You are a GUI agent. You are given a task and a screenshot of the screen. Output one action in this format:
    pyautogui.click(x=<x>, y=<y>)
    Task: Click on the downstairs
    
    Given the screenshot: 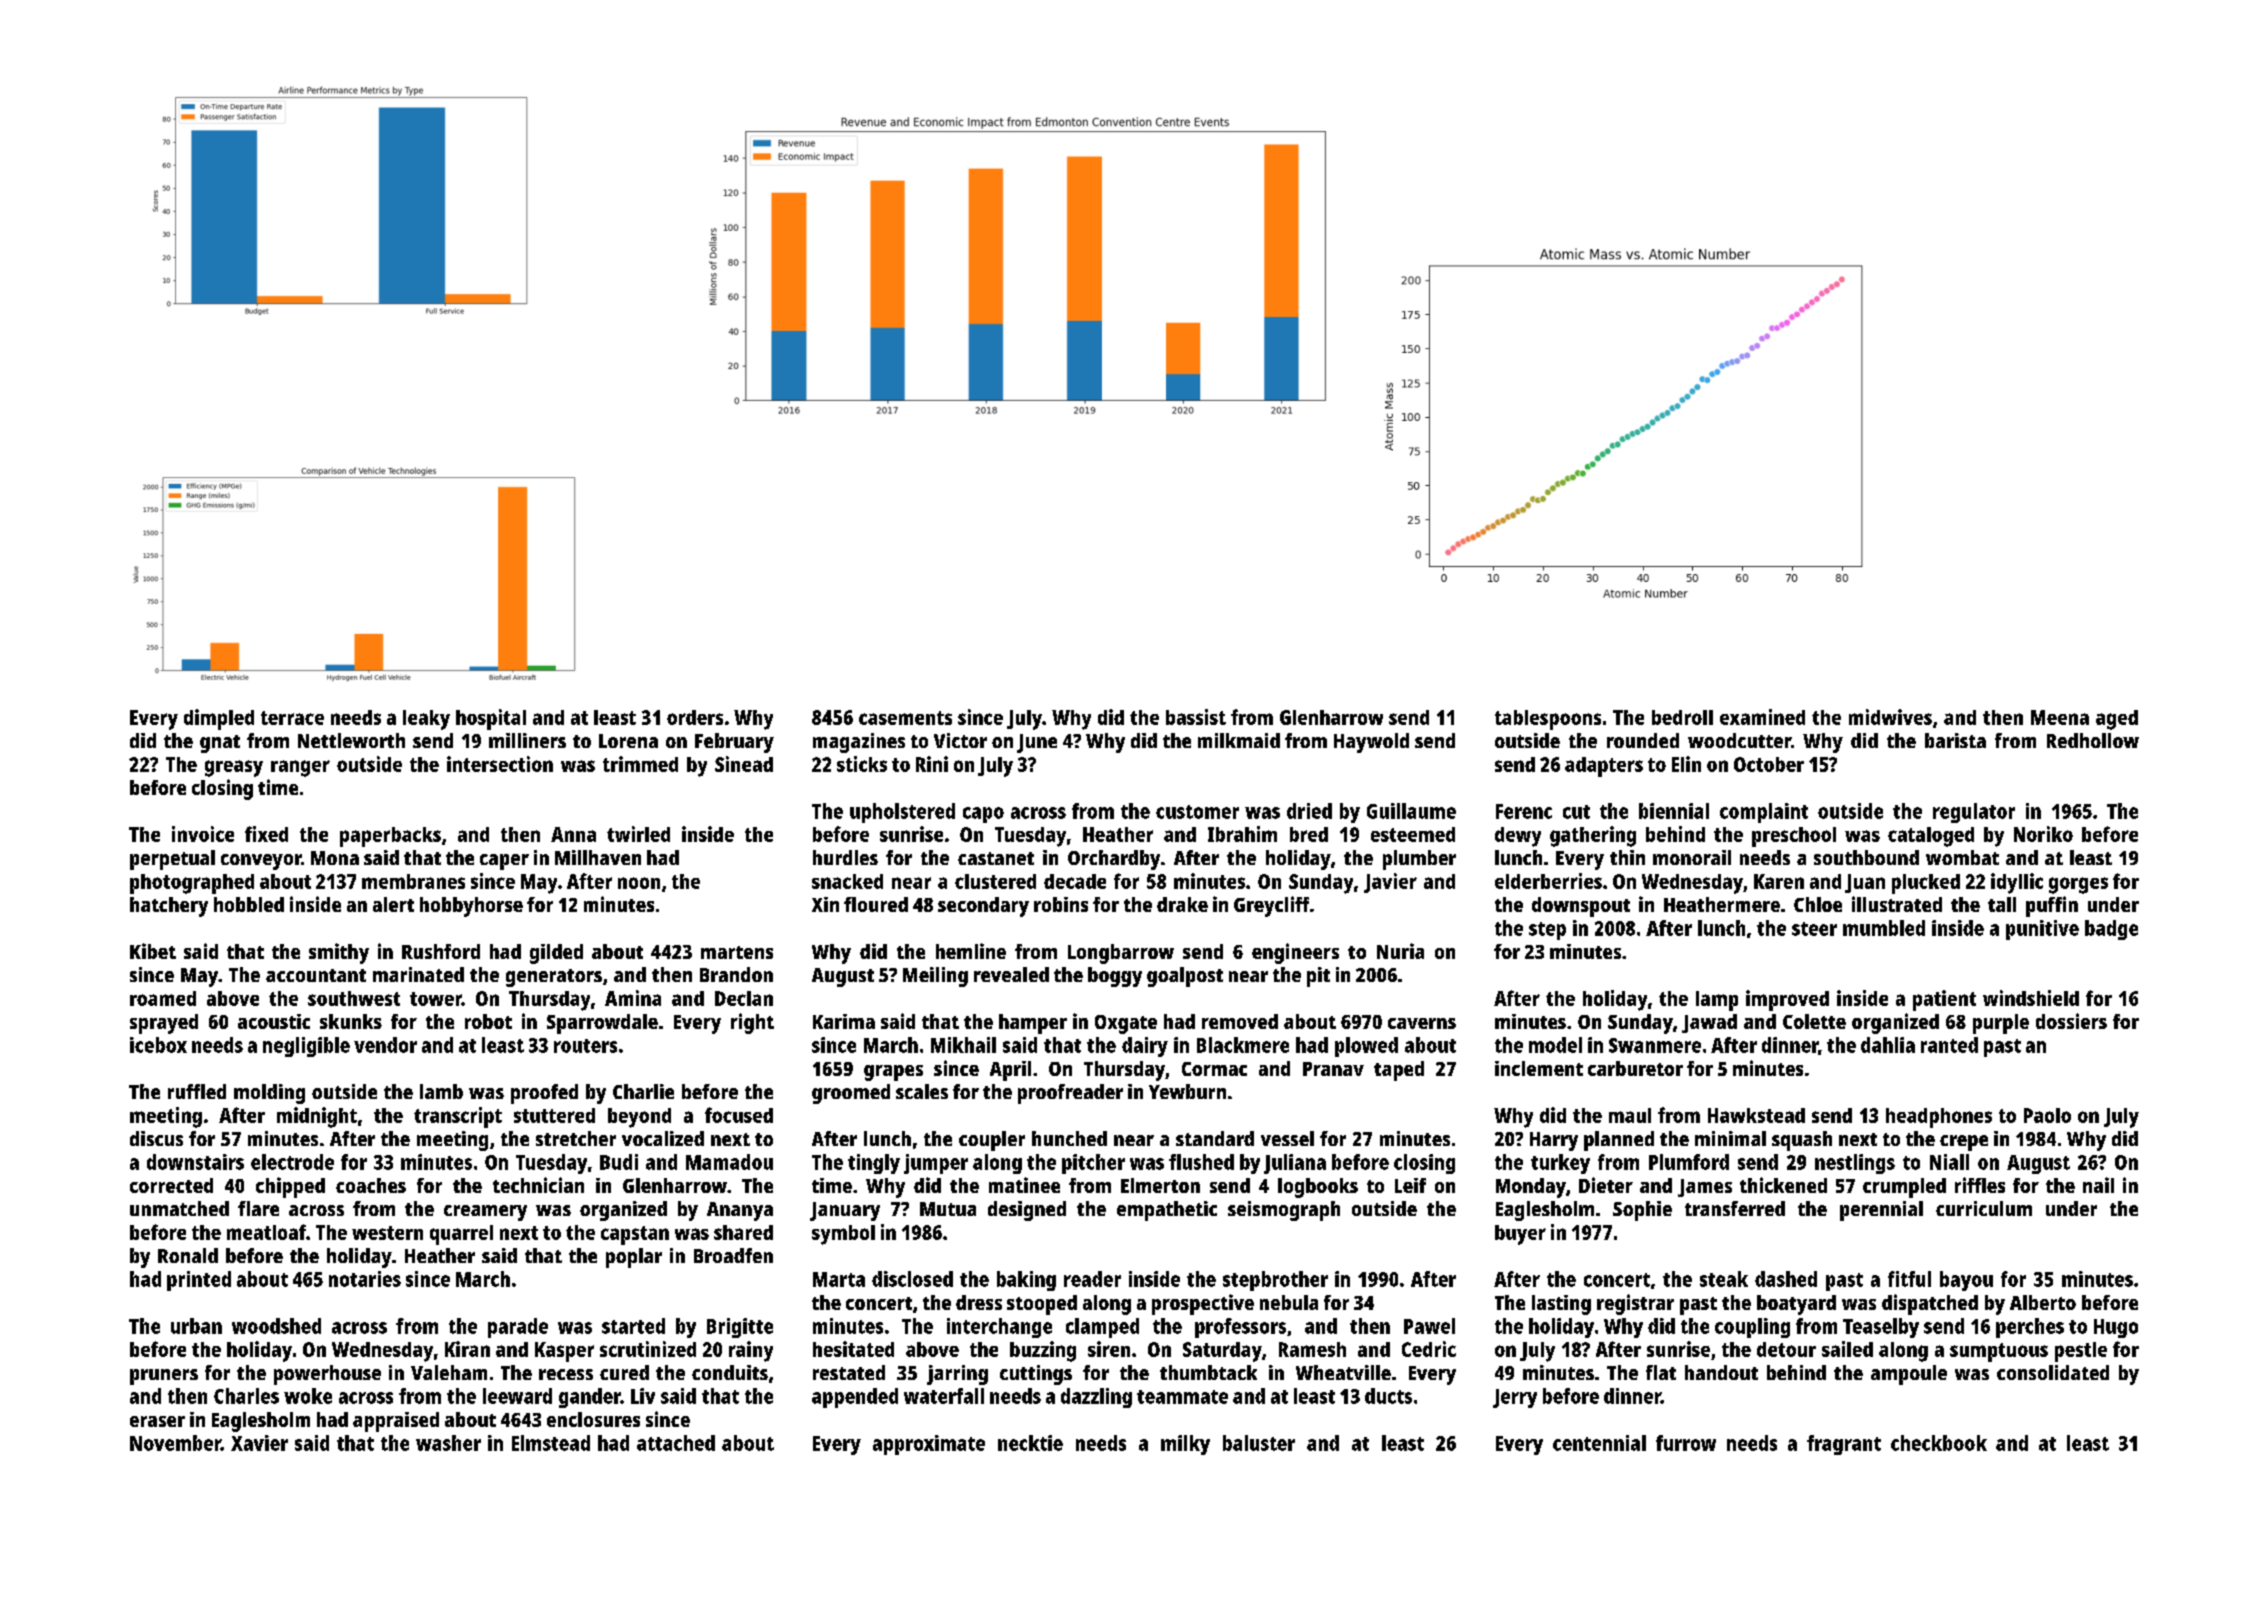 What is the action you would take?
    pyautogui.click(x=195, y=1162)
